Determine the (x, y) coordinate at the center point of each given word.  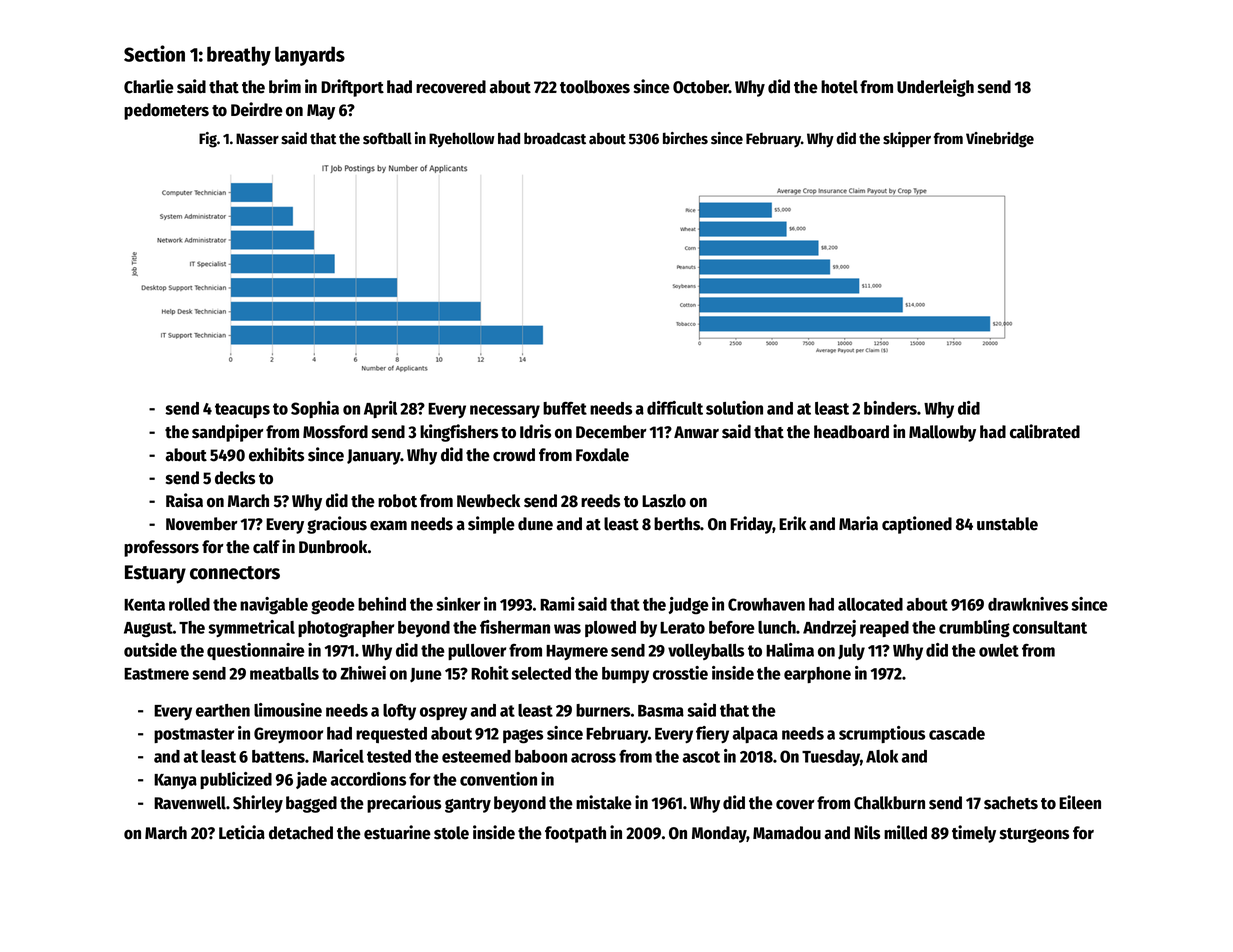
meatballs (284, 673)
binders (890, 408)
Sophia (315, 409)
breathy (239, 56)
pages (523, 736)
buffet (565, 408)
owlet (999, 650)
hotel (839, 87)
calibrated (1045, 431)
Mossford (335, 432)
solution (734, 408)
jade (311, 780)
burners (603, 710)
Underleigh (935, 88)
